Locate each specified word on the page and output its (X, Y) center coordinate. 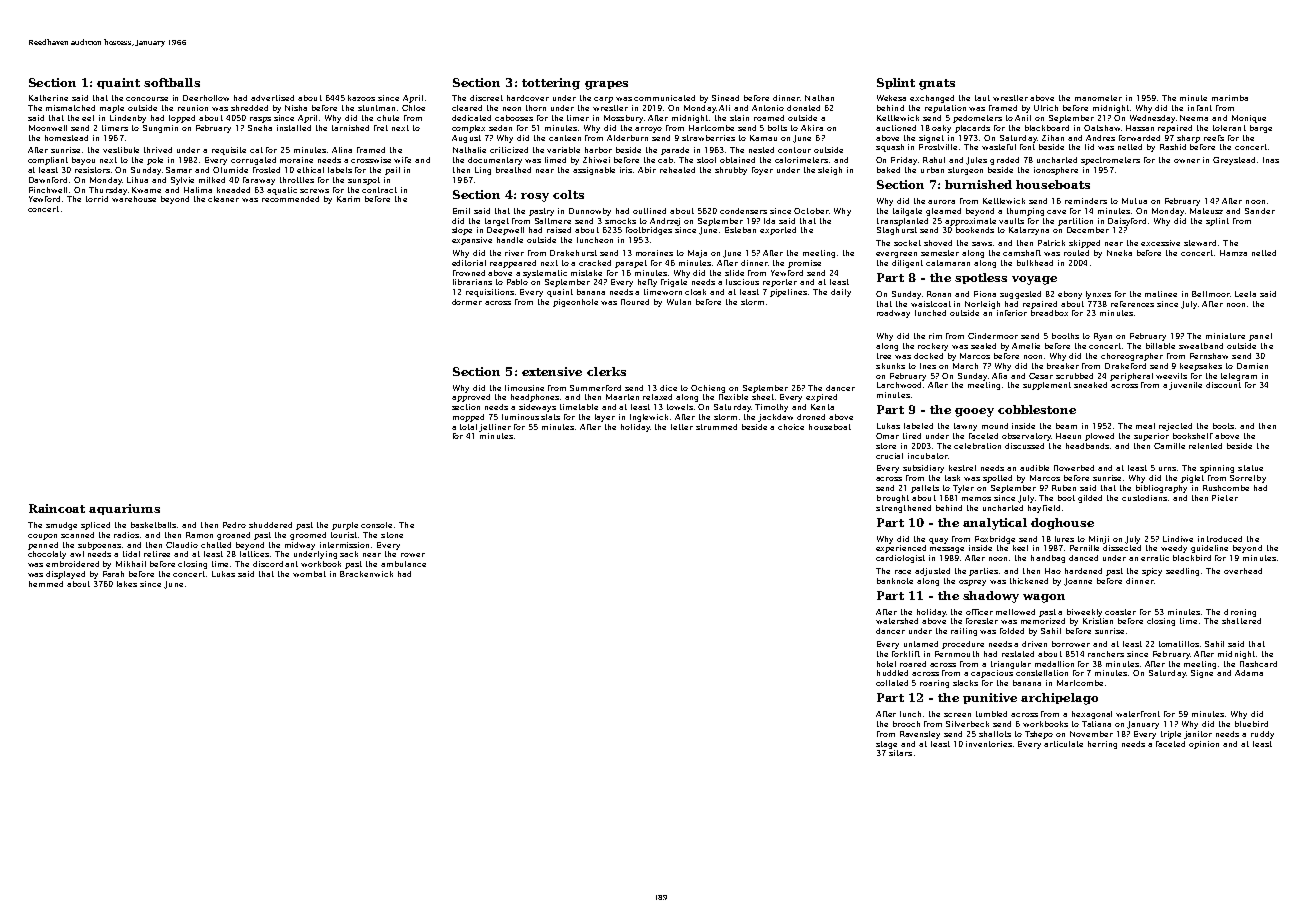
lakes (127, 584)
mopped (468, 418)
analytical (995, 524)
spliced (95, 526)
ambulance (403, 564)
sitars (900, 753)
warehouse (134, 199)
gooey (974, 412)
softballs (172, 82)
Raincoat (57, 508)
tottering (551, 84)
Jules (976, 161)
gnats (937, 84)
